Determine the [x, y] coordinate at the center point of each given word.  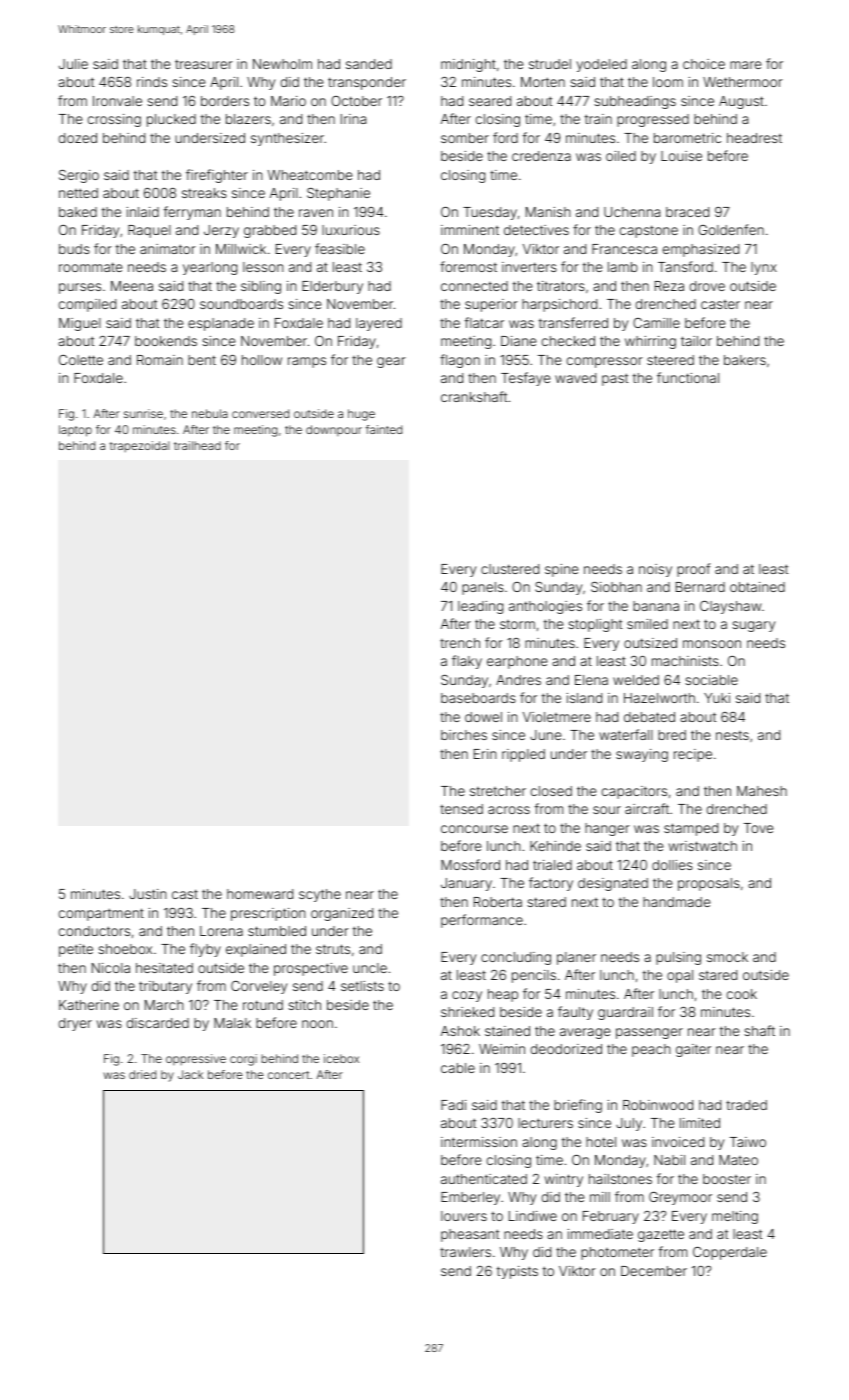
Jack [190, 1074]
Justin [148, 894]
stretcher [498, 791]
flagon [460, 361]
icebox [341, 1058]
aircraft [647, 808]
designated [613, 884]
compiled [87, 305]
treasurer [204, 64]
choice [704, 64]
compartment [101, 914]
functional [688, 377]
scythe [320, 895]
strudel [550, 64]
